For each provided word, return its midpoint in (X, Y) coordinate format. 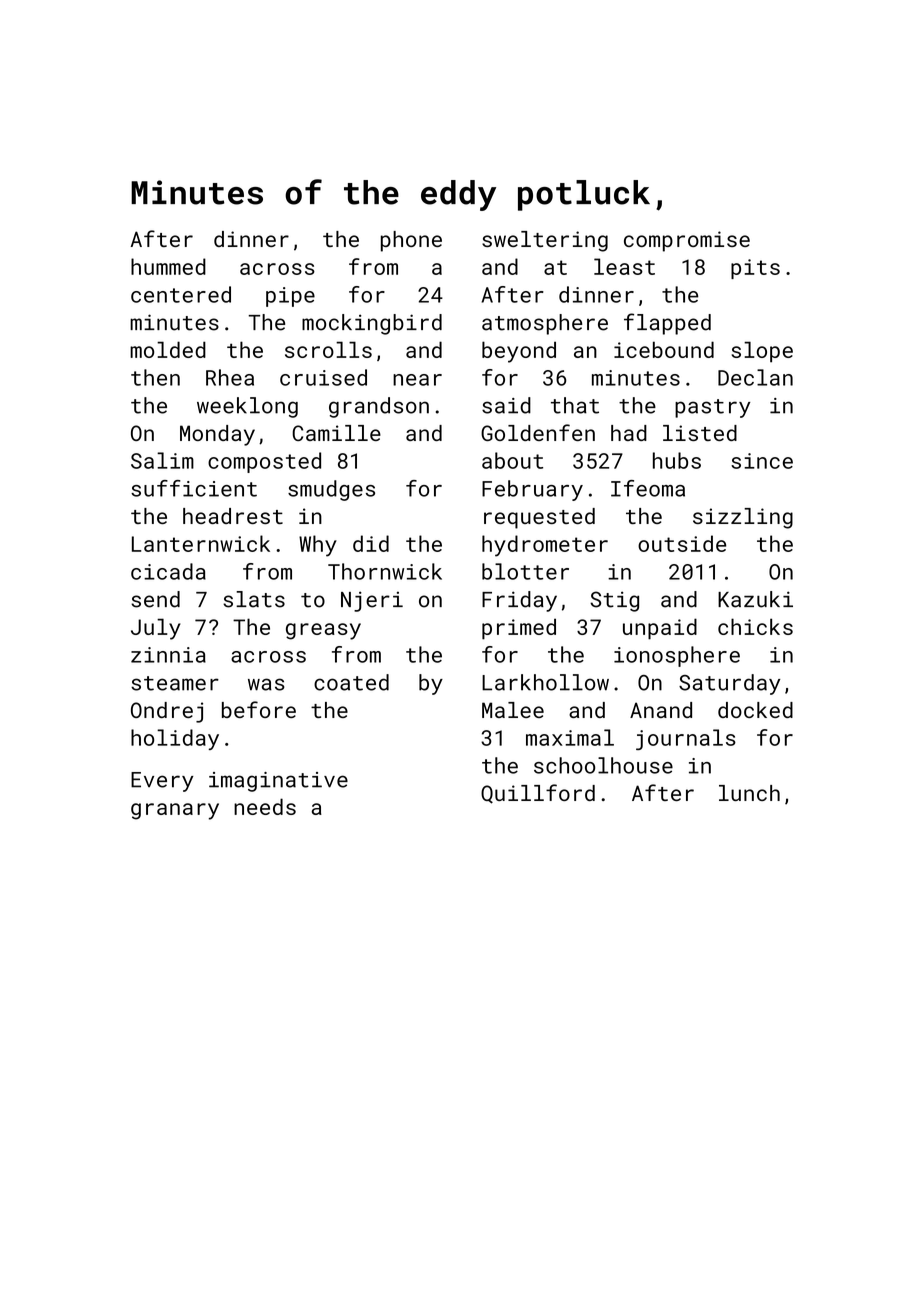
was (266, 684)
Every (162, 782)
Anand (661, 710)
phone (411, 241)
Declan (755, 377)
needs (265, 806)
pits (755, 269)
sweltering (545, 241)
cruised (323, 377)
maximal (570, 737)
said (506, 405)
